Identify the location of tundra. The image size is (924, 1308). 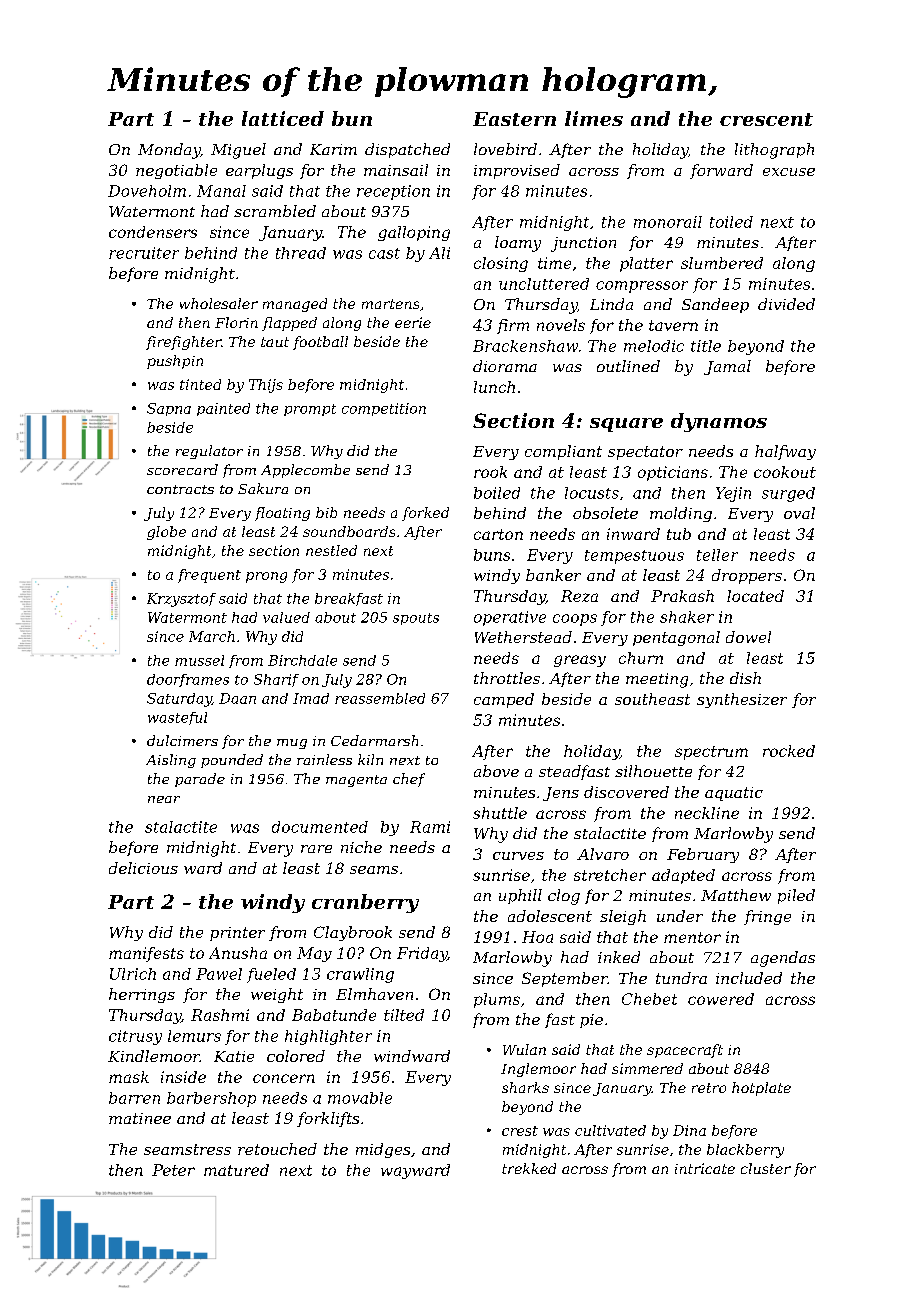
(681, 978).
